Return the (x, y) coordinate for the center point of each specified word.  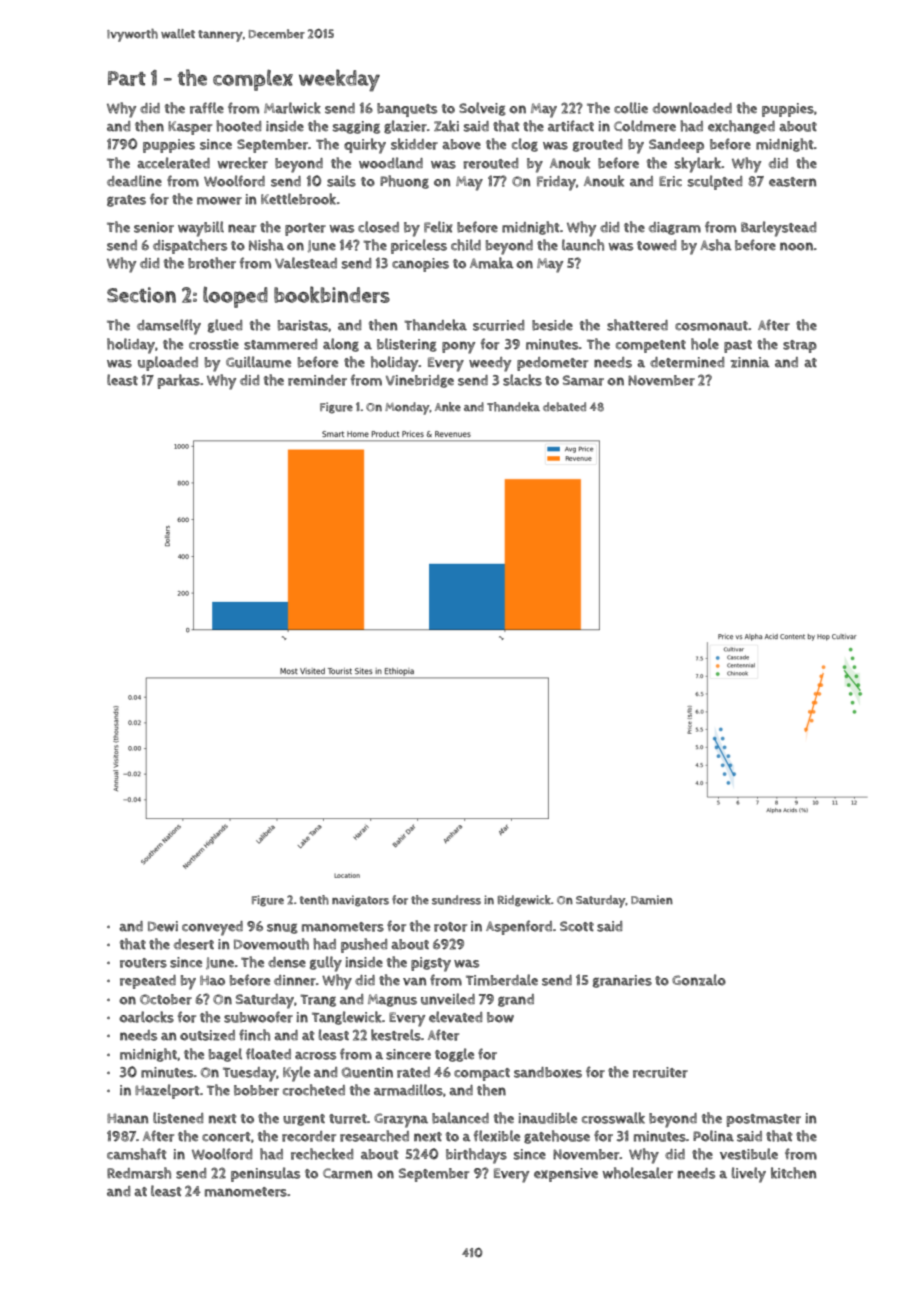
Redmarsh (139, 1173)
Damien (652, 900)
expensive (566, 1175)
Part (127, 78)
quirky (365, 146)
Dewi (163, 926)
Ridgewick (524, 901)
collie (631, 108)
